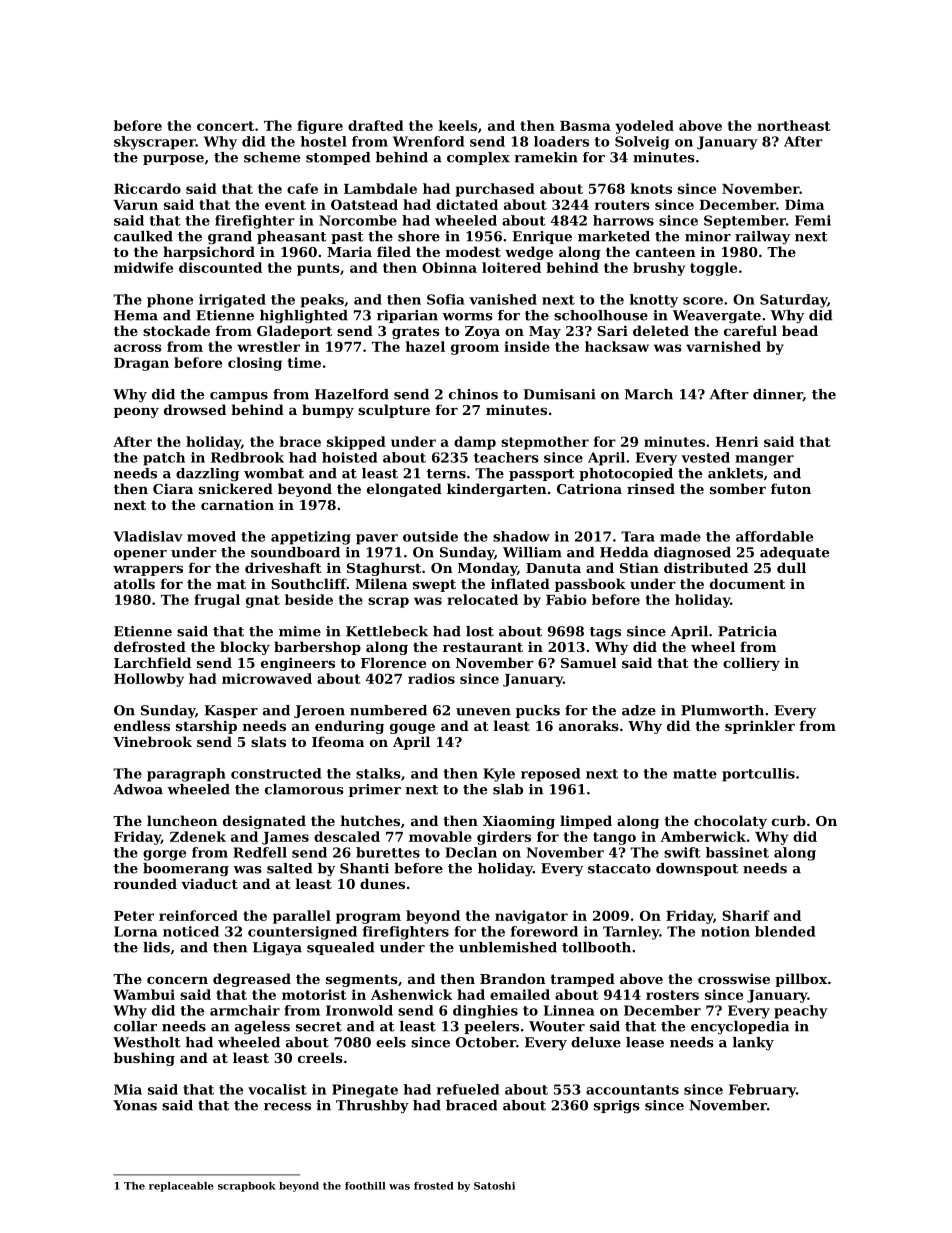 This document has height=1233, width=952. I want to click on portcullis, so click(758, 775).
